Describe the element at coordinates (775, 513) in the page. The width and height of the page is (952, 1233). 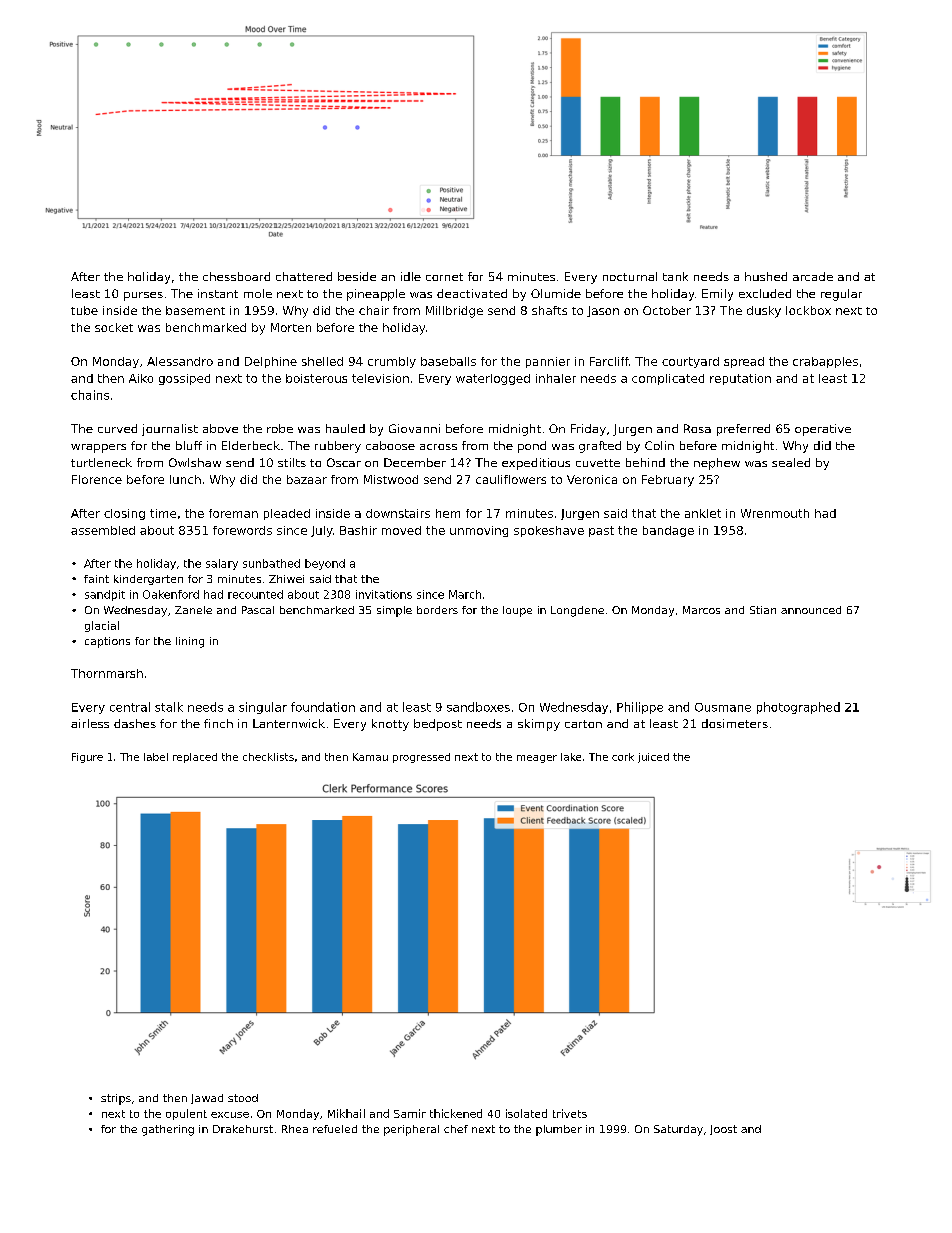
I see `Wrenmouth` at that location.
